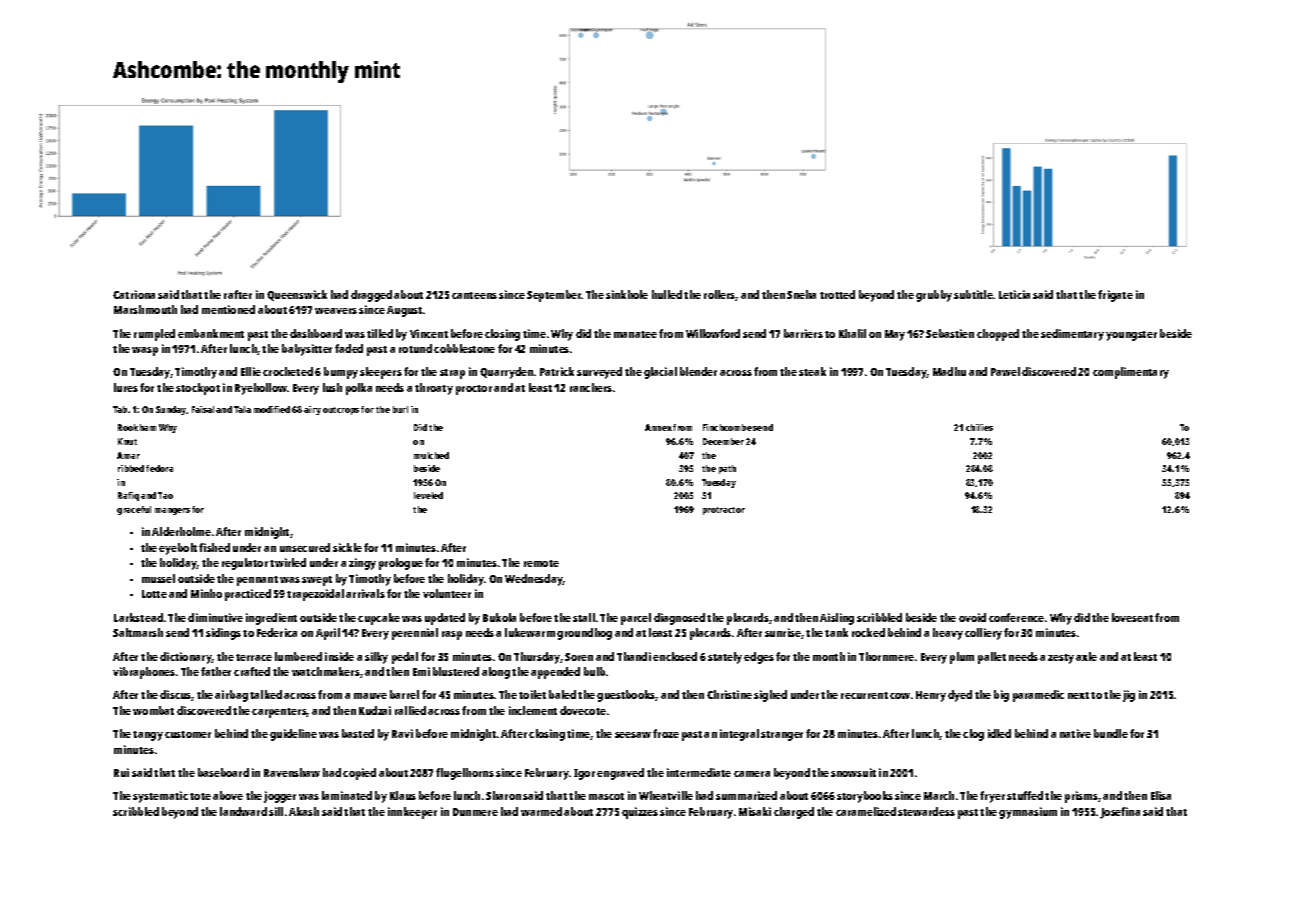 This screenshot has height=924, width=1308. What do you see at coordinates (727, 427) in the screenshot?
I see `Finchcombe` at bounding box center [727, 427].
